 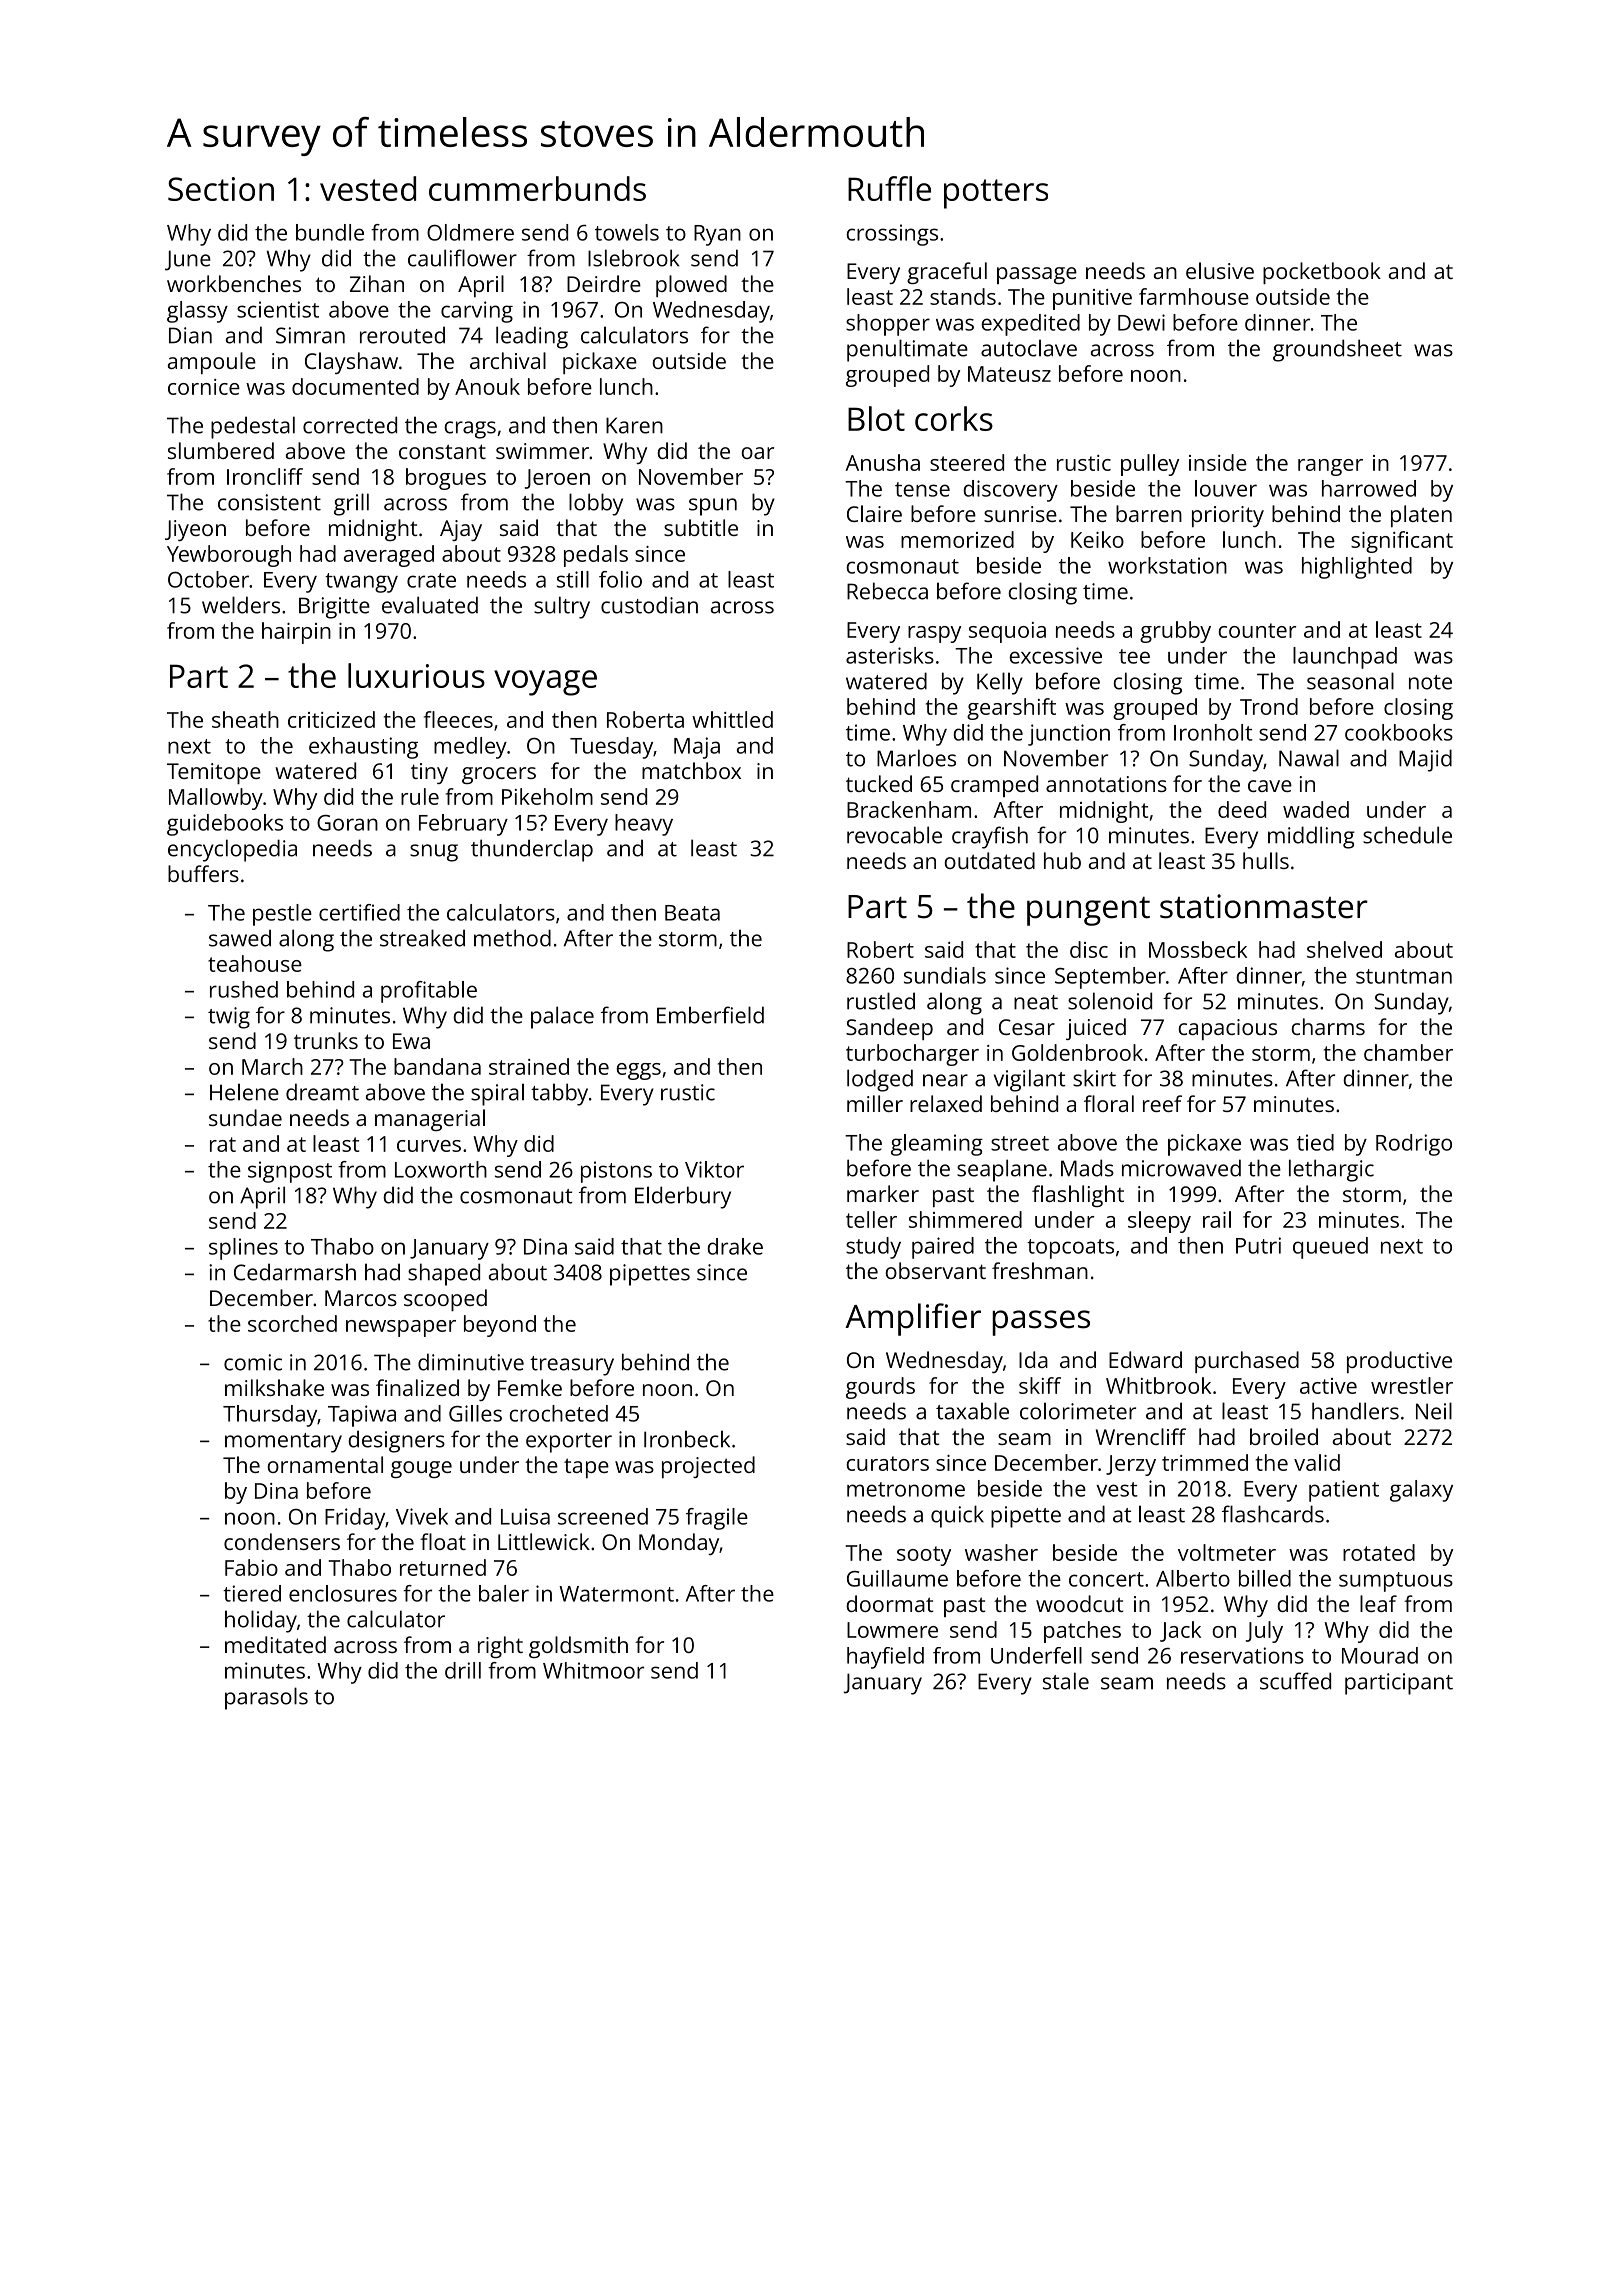 I want to click on cummerbunds, so click(x=537, y=188).
